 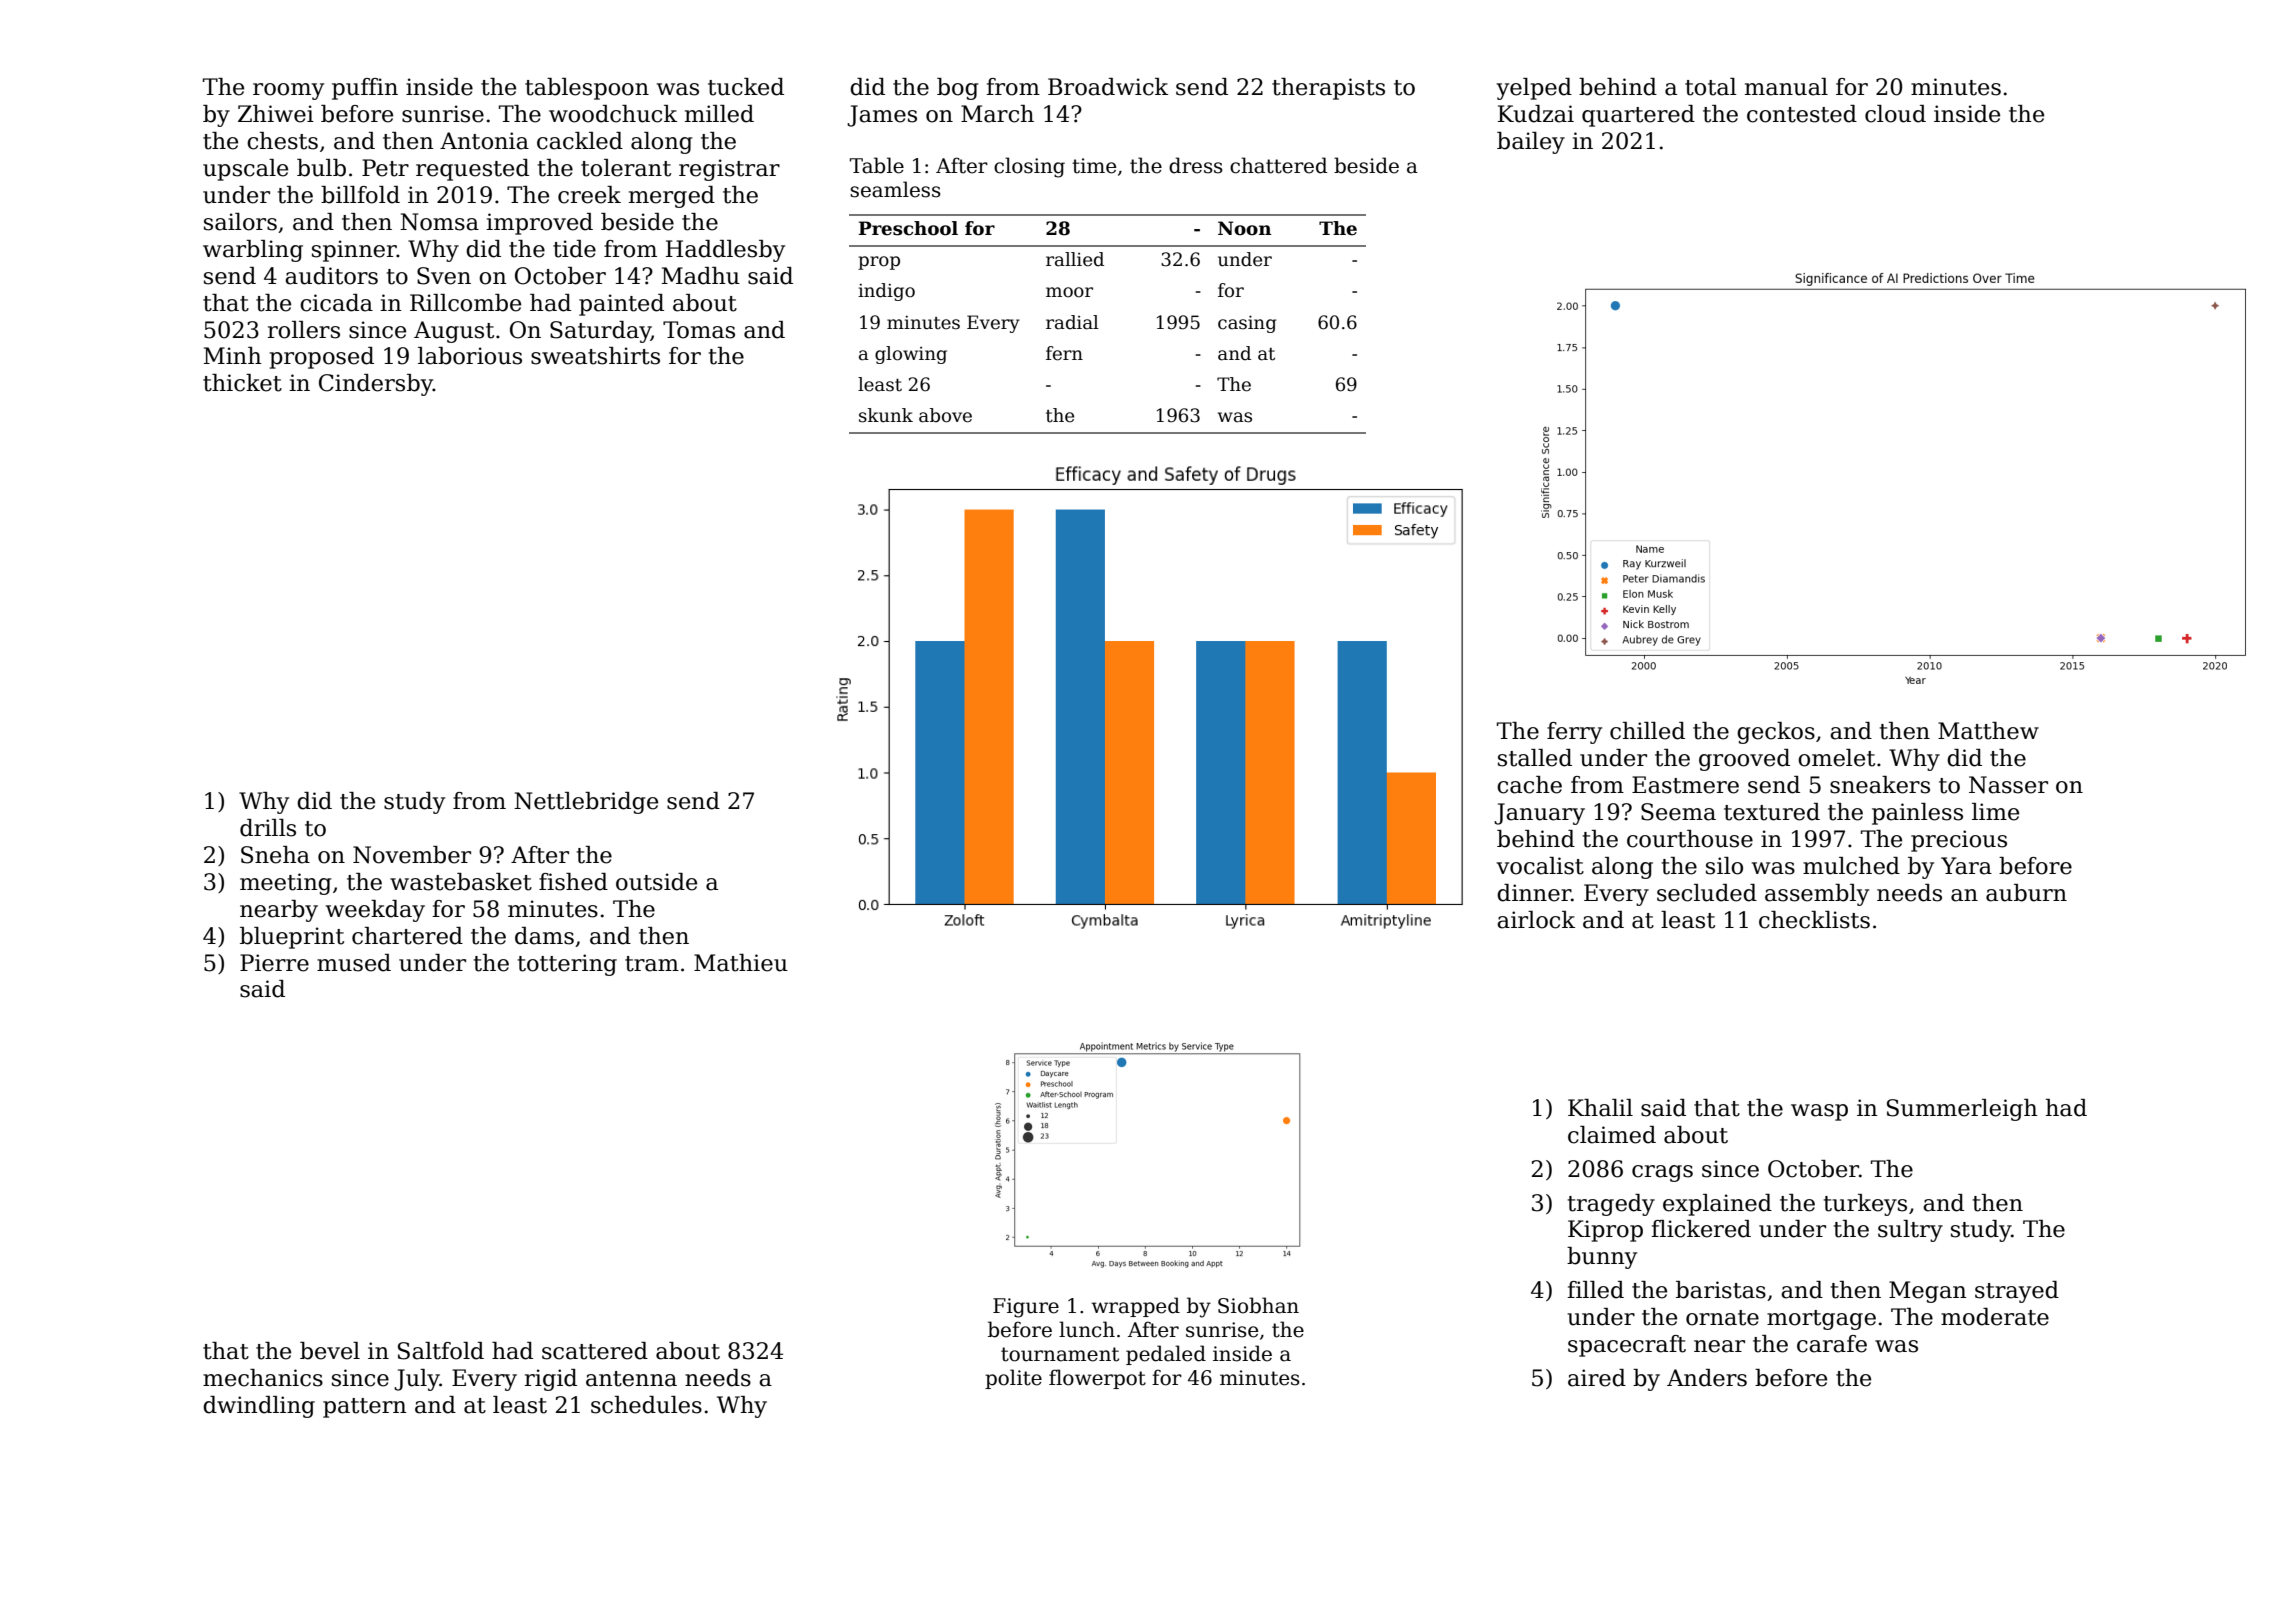 I want to click on bailey, so click(x=1531, y=143).
